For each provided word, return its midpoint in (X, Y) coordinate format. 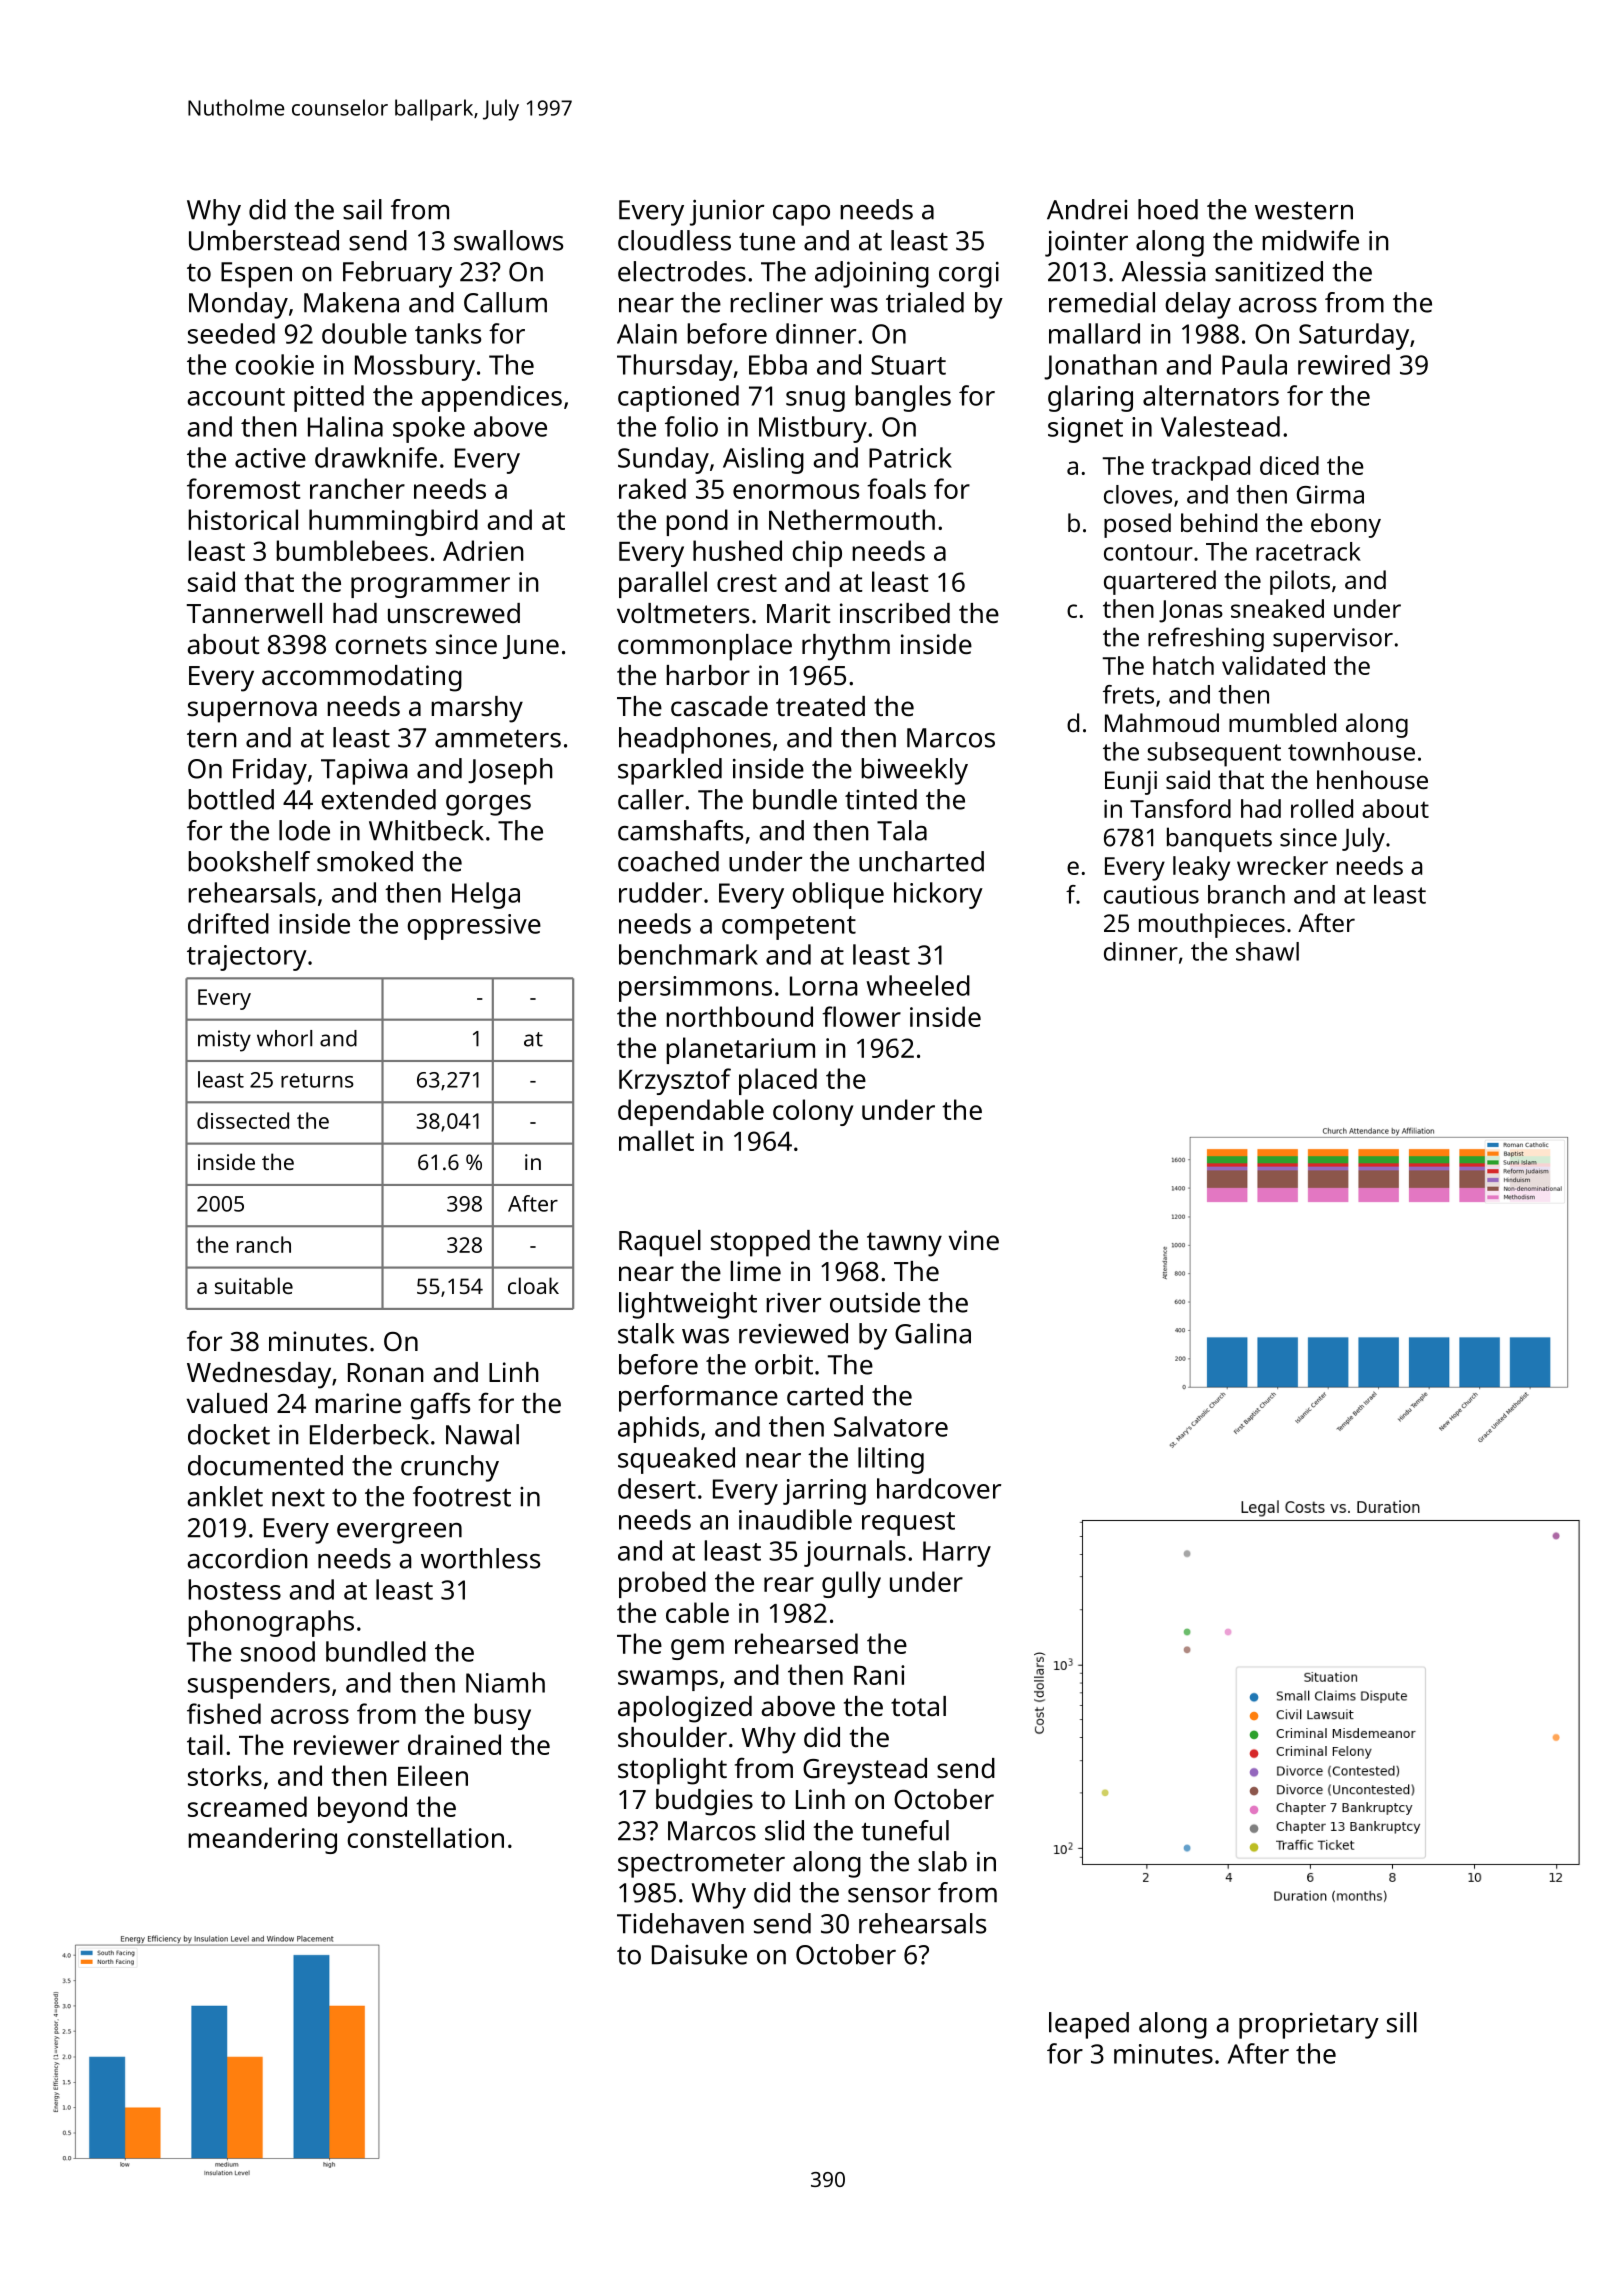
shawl (1267, 951)
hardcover (939, 1488)
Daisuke (699, 1954)
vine (974, 1240)
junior (727, 212)
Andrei (1087, 209)
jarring (824, 1492)
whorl (284, 1038)
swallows (508, 240)
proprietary (1309, 2026)
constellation (425, 1837)
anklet (225, 1496)
